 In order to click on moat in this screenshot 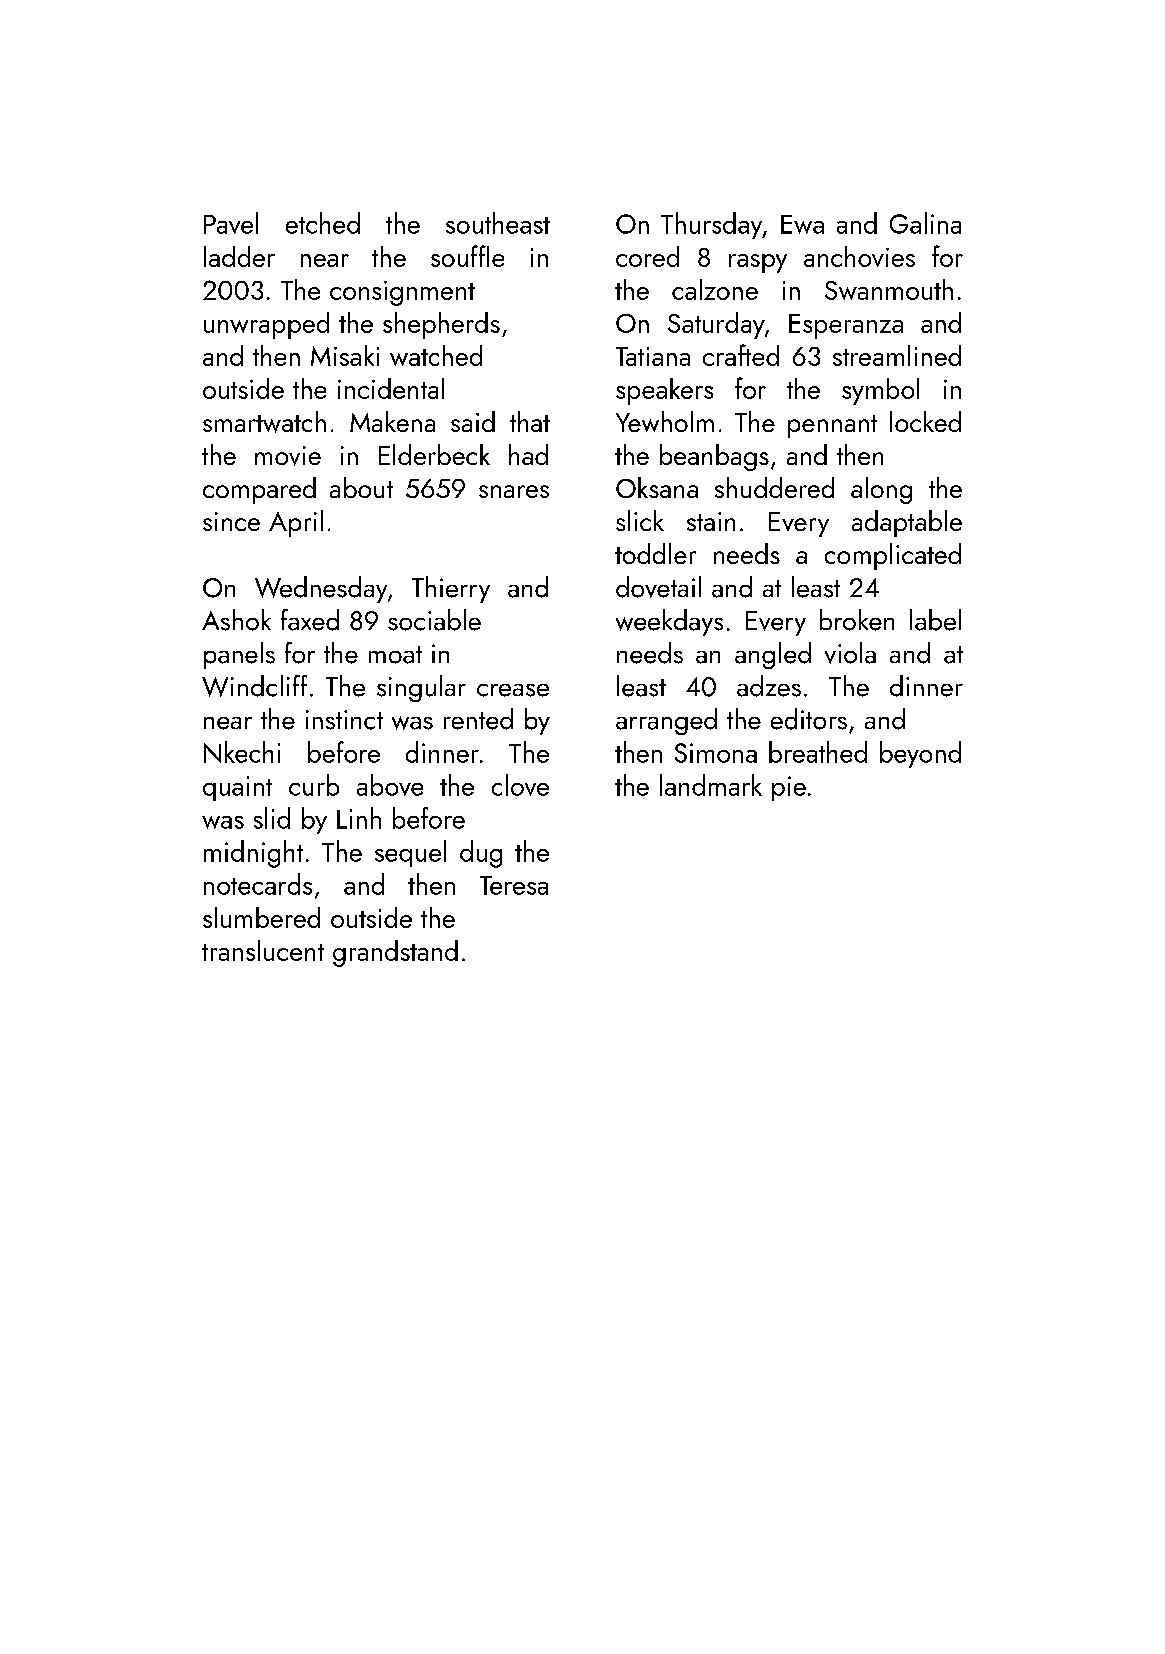, I will do `click(395, 655)`.
